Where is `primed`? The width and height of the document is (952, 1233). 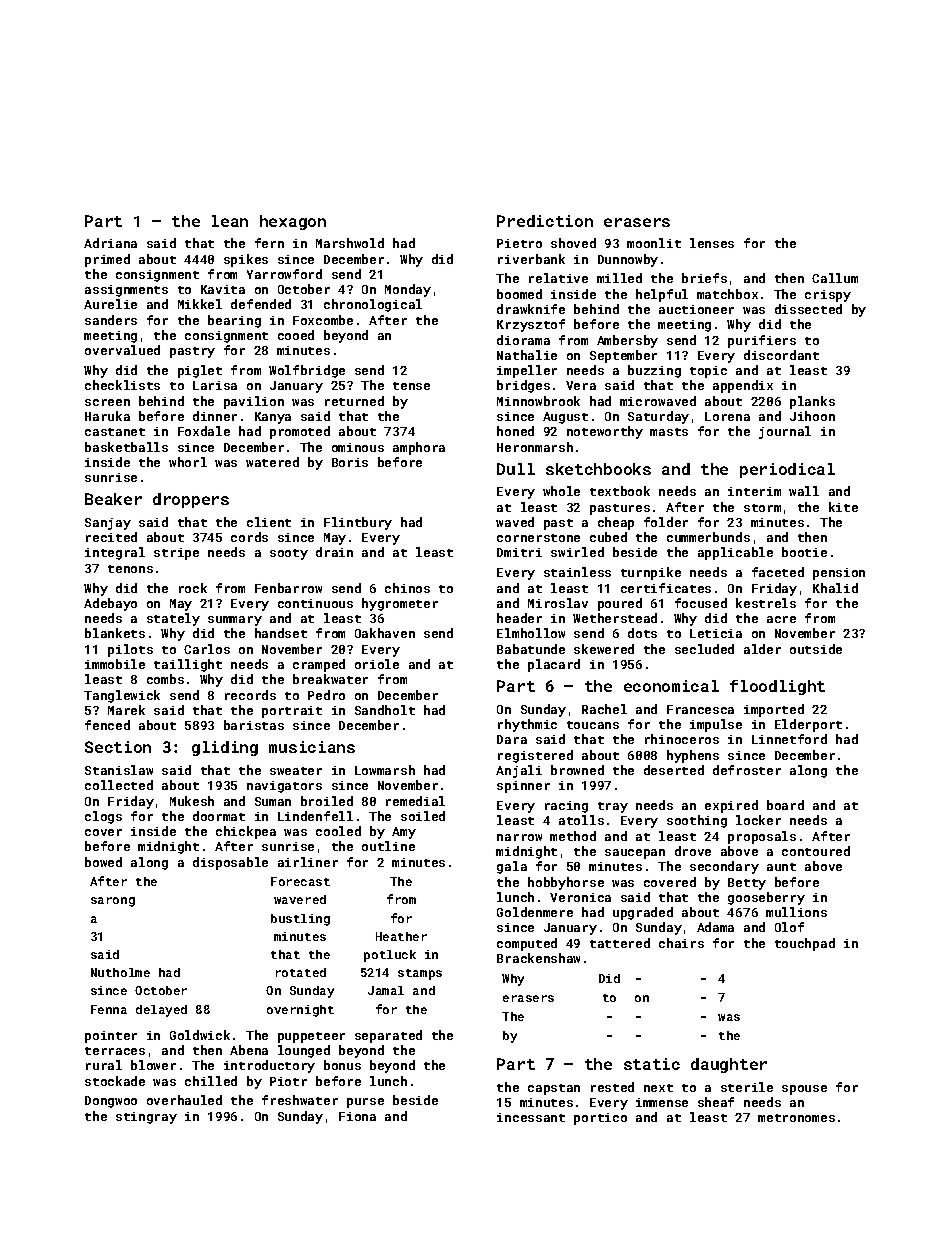 primed is located at coordinates (107, 260).
